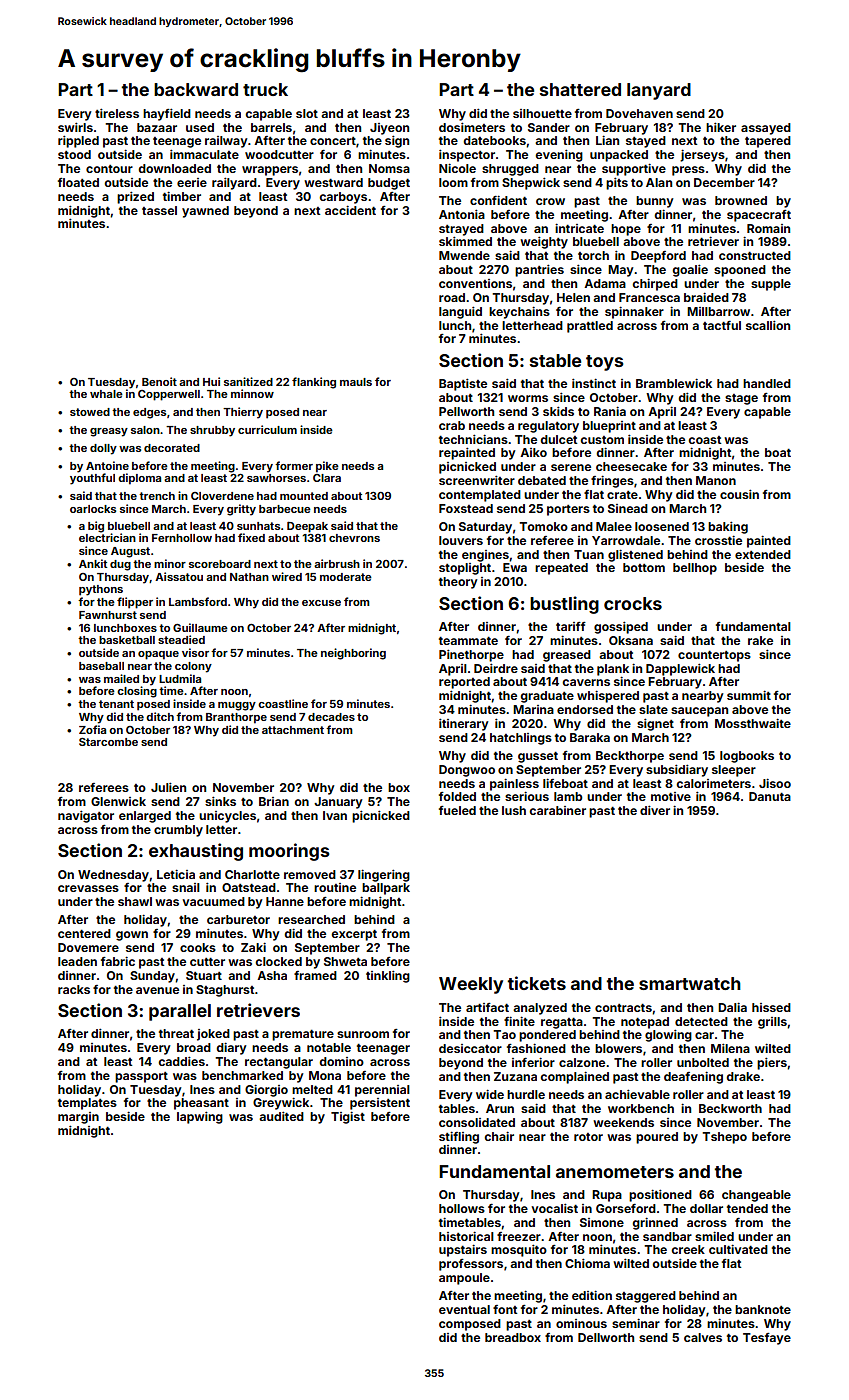 The image size is (849, 1400). Describe the element at coordinates (580, 89) in the screenshot. I see `shattered` at that location.
